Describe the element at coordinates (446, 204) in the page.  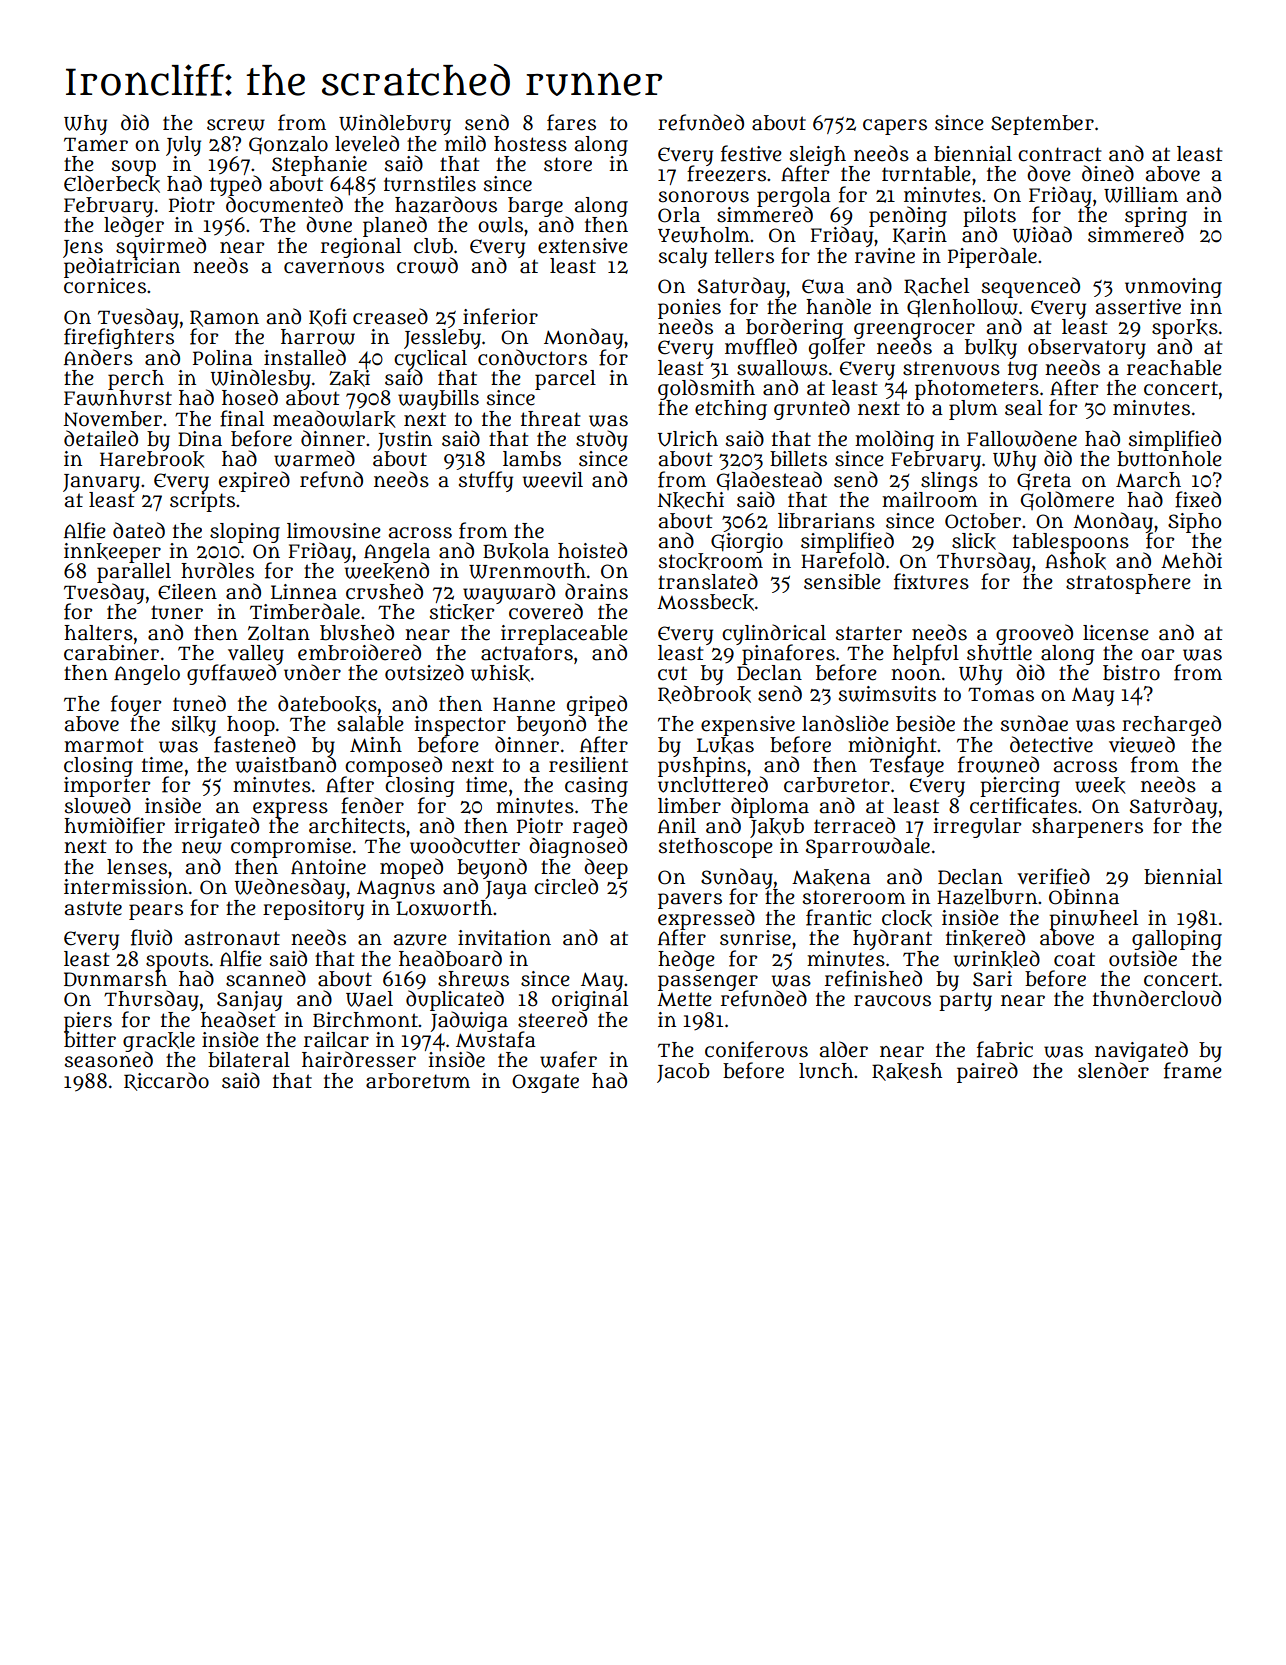
I see `hazardous` at that location.
